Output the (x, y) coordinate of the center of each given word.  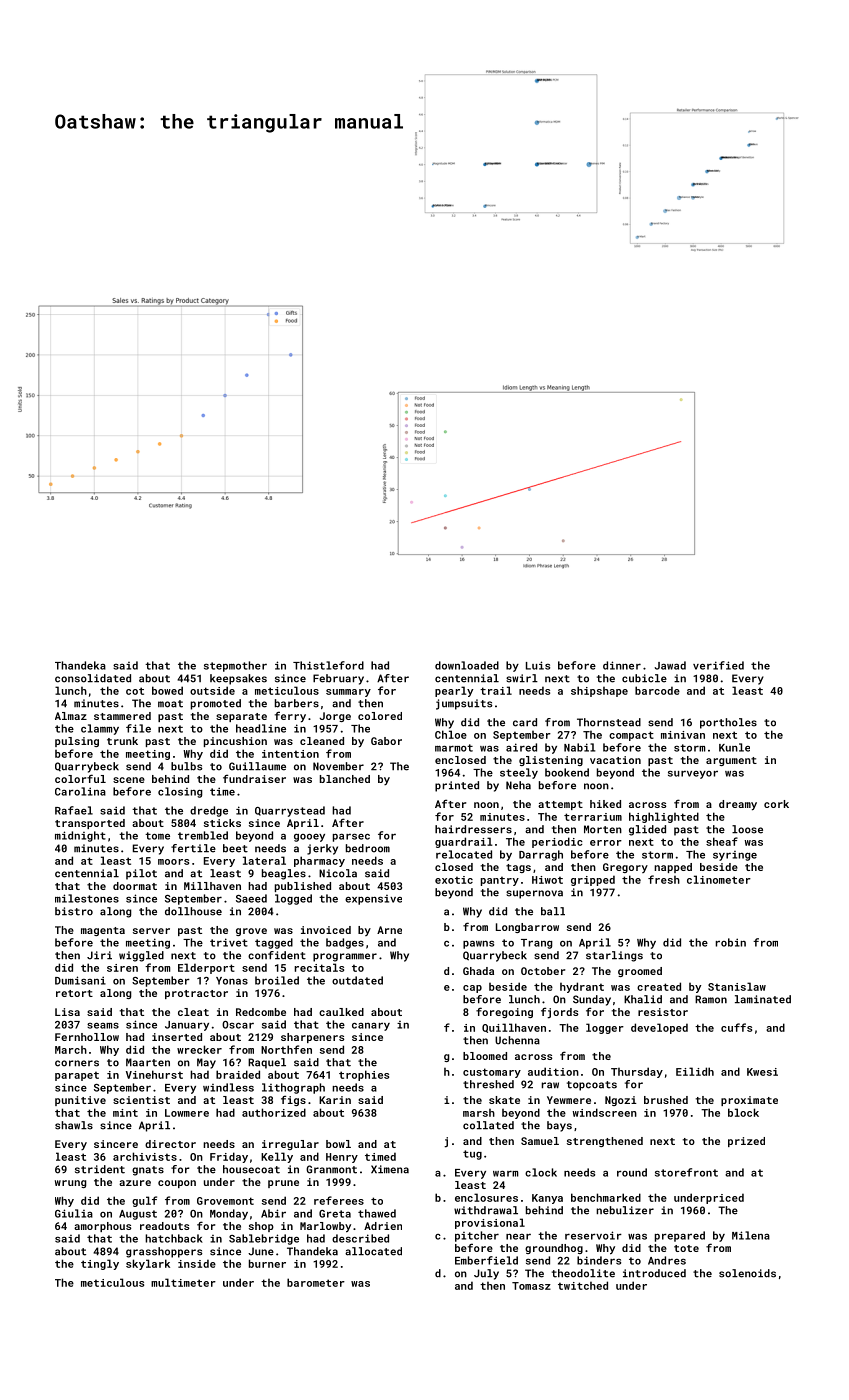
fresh (664, 879)
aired (521, 747)
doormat (135, 886)
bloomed (485, 1056)
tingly (100, 1264)
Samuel (540, 1141)
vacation (615, 760)
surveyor (693, 774)
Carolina (80, 791)
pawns (478, 944)
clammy (100, 729)
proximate (749, 1101)
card (525, 722)
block (743, 1112)
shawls (74, 1125)
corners (77, 1063)
